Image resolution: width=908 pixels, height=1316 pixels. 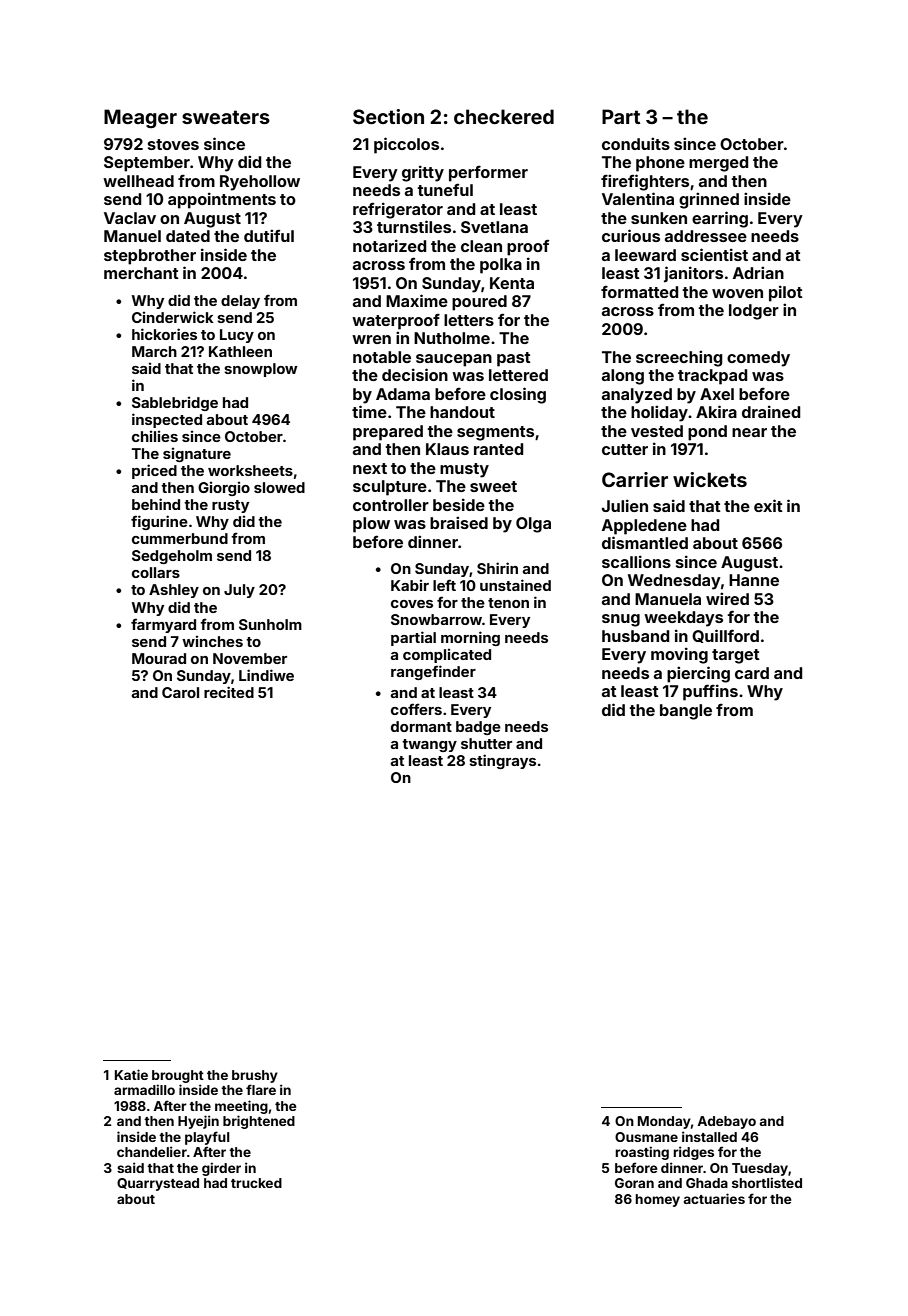 What do you see at coordinates (260, 183) in the screenshot?
I see `Ryehollow` at bounding box center [260, 183].
